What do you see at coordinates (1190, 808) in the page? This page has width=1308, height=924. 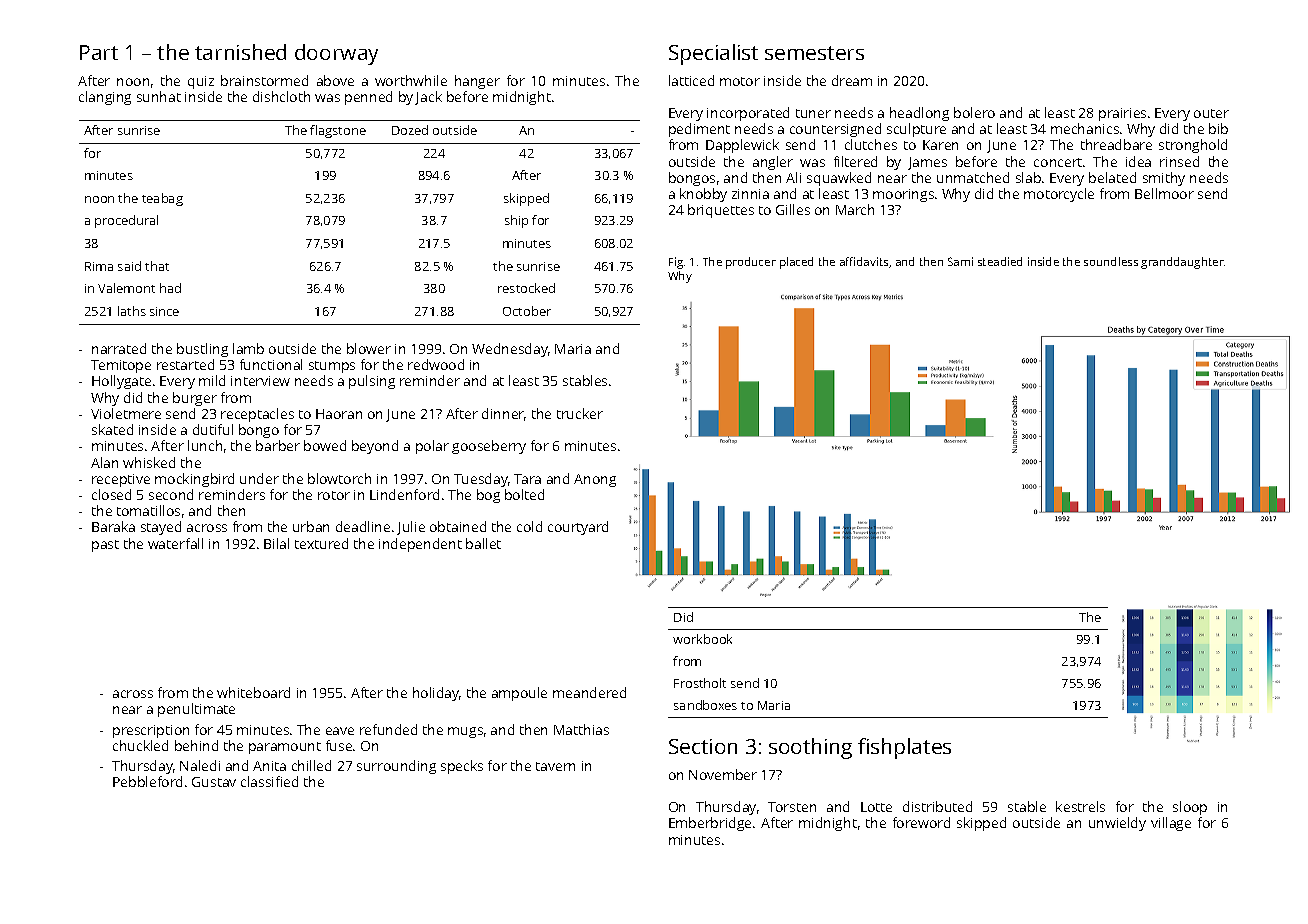 I see `sloop` at bounding box center [1190, 808].
